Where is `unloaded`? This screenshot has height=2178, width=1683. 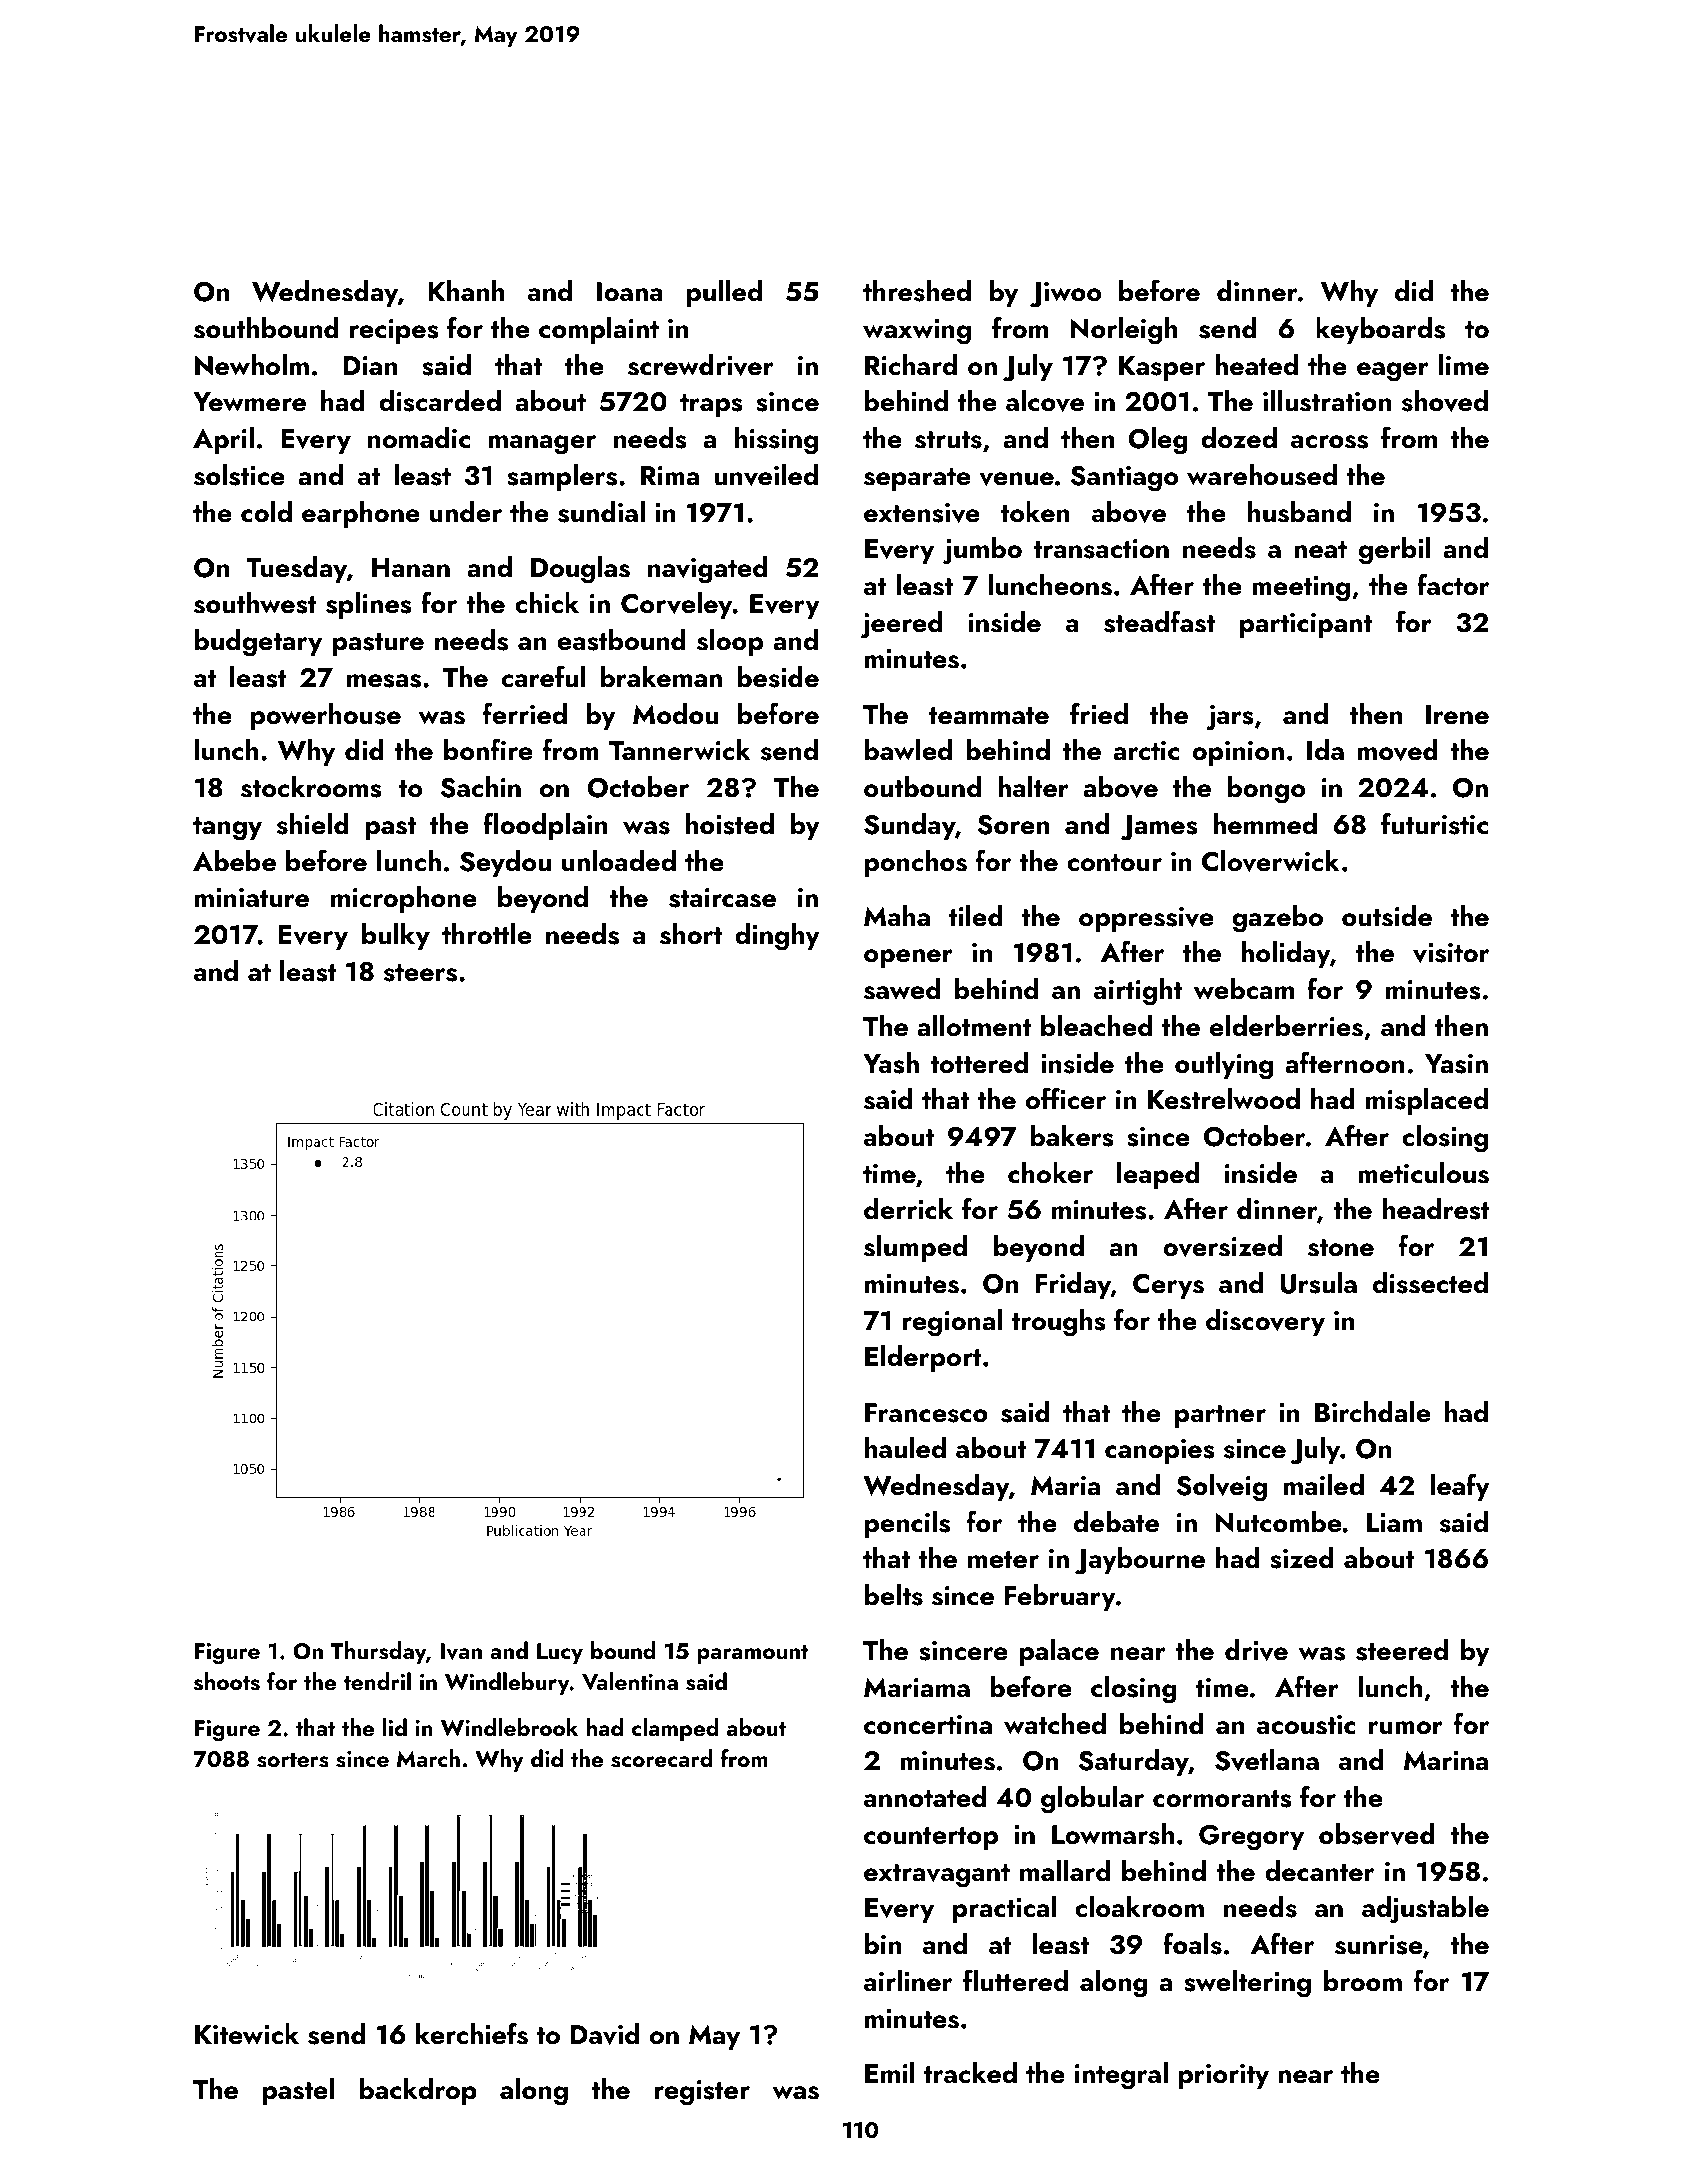
unloaded is located at coordinates (619, 861).
